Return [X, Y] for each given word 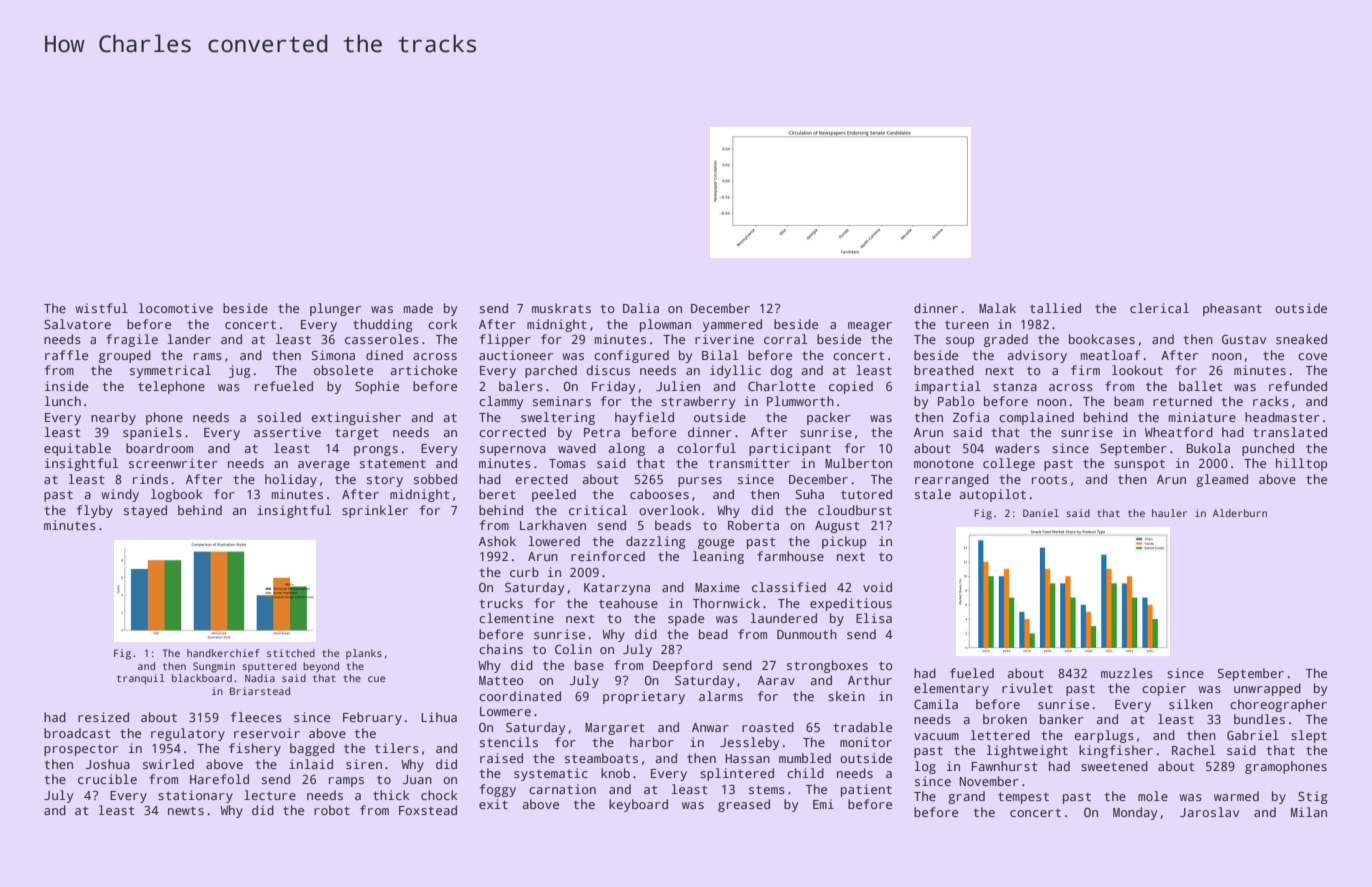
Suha [810, 494]
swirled [168, 764]
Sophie [377, 387]
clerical [1159, 308]
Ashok [497, 541]
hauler [1169, 513]
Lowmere [505, 711]
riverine [724, 339]
